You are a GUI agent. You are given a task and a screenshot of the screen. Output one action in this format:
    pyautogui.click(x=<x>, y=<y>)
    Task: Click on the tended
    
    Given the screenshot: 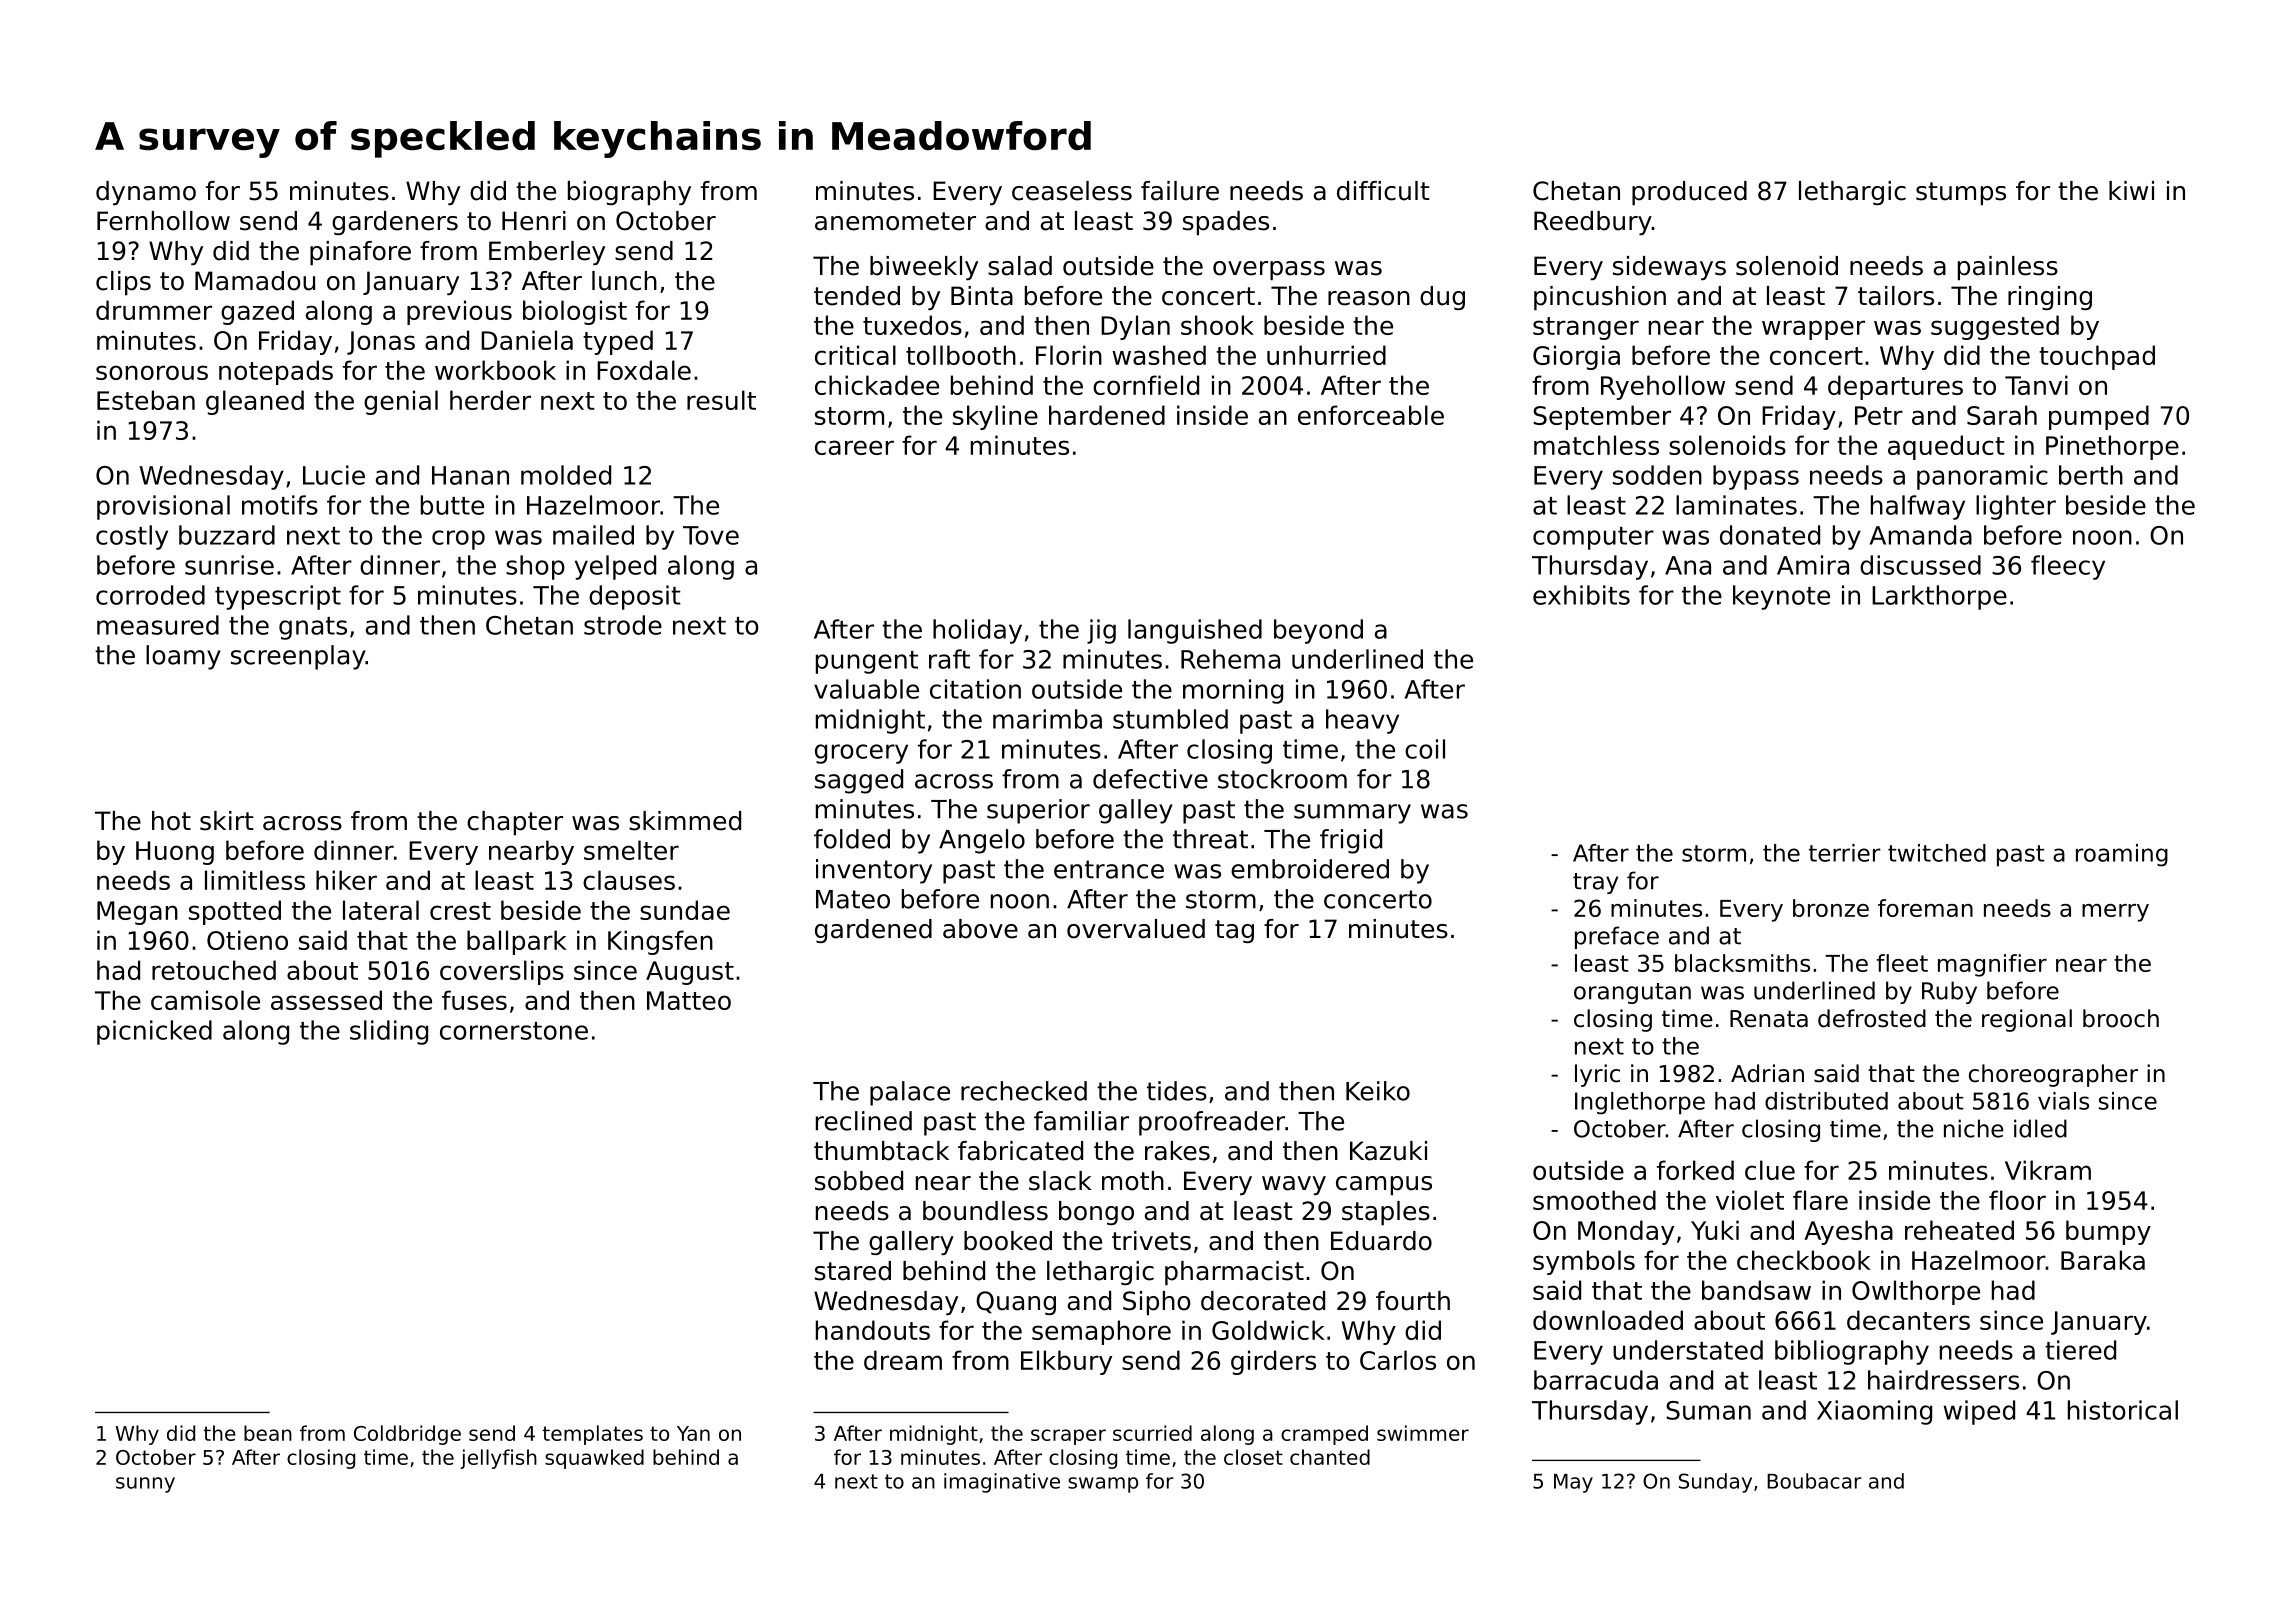 What is the action you would take?
    pyautogui.click(x=857, y=296)
